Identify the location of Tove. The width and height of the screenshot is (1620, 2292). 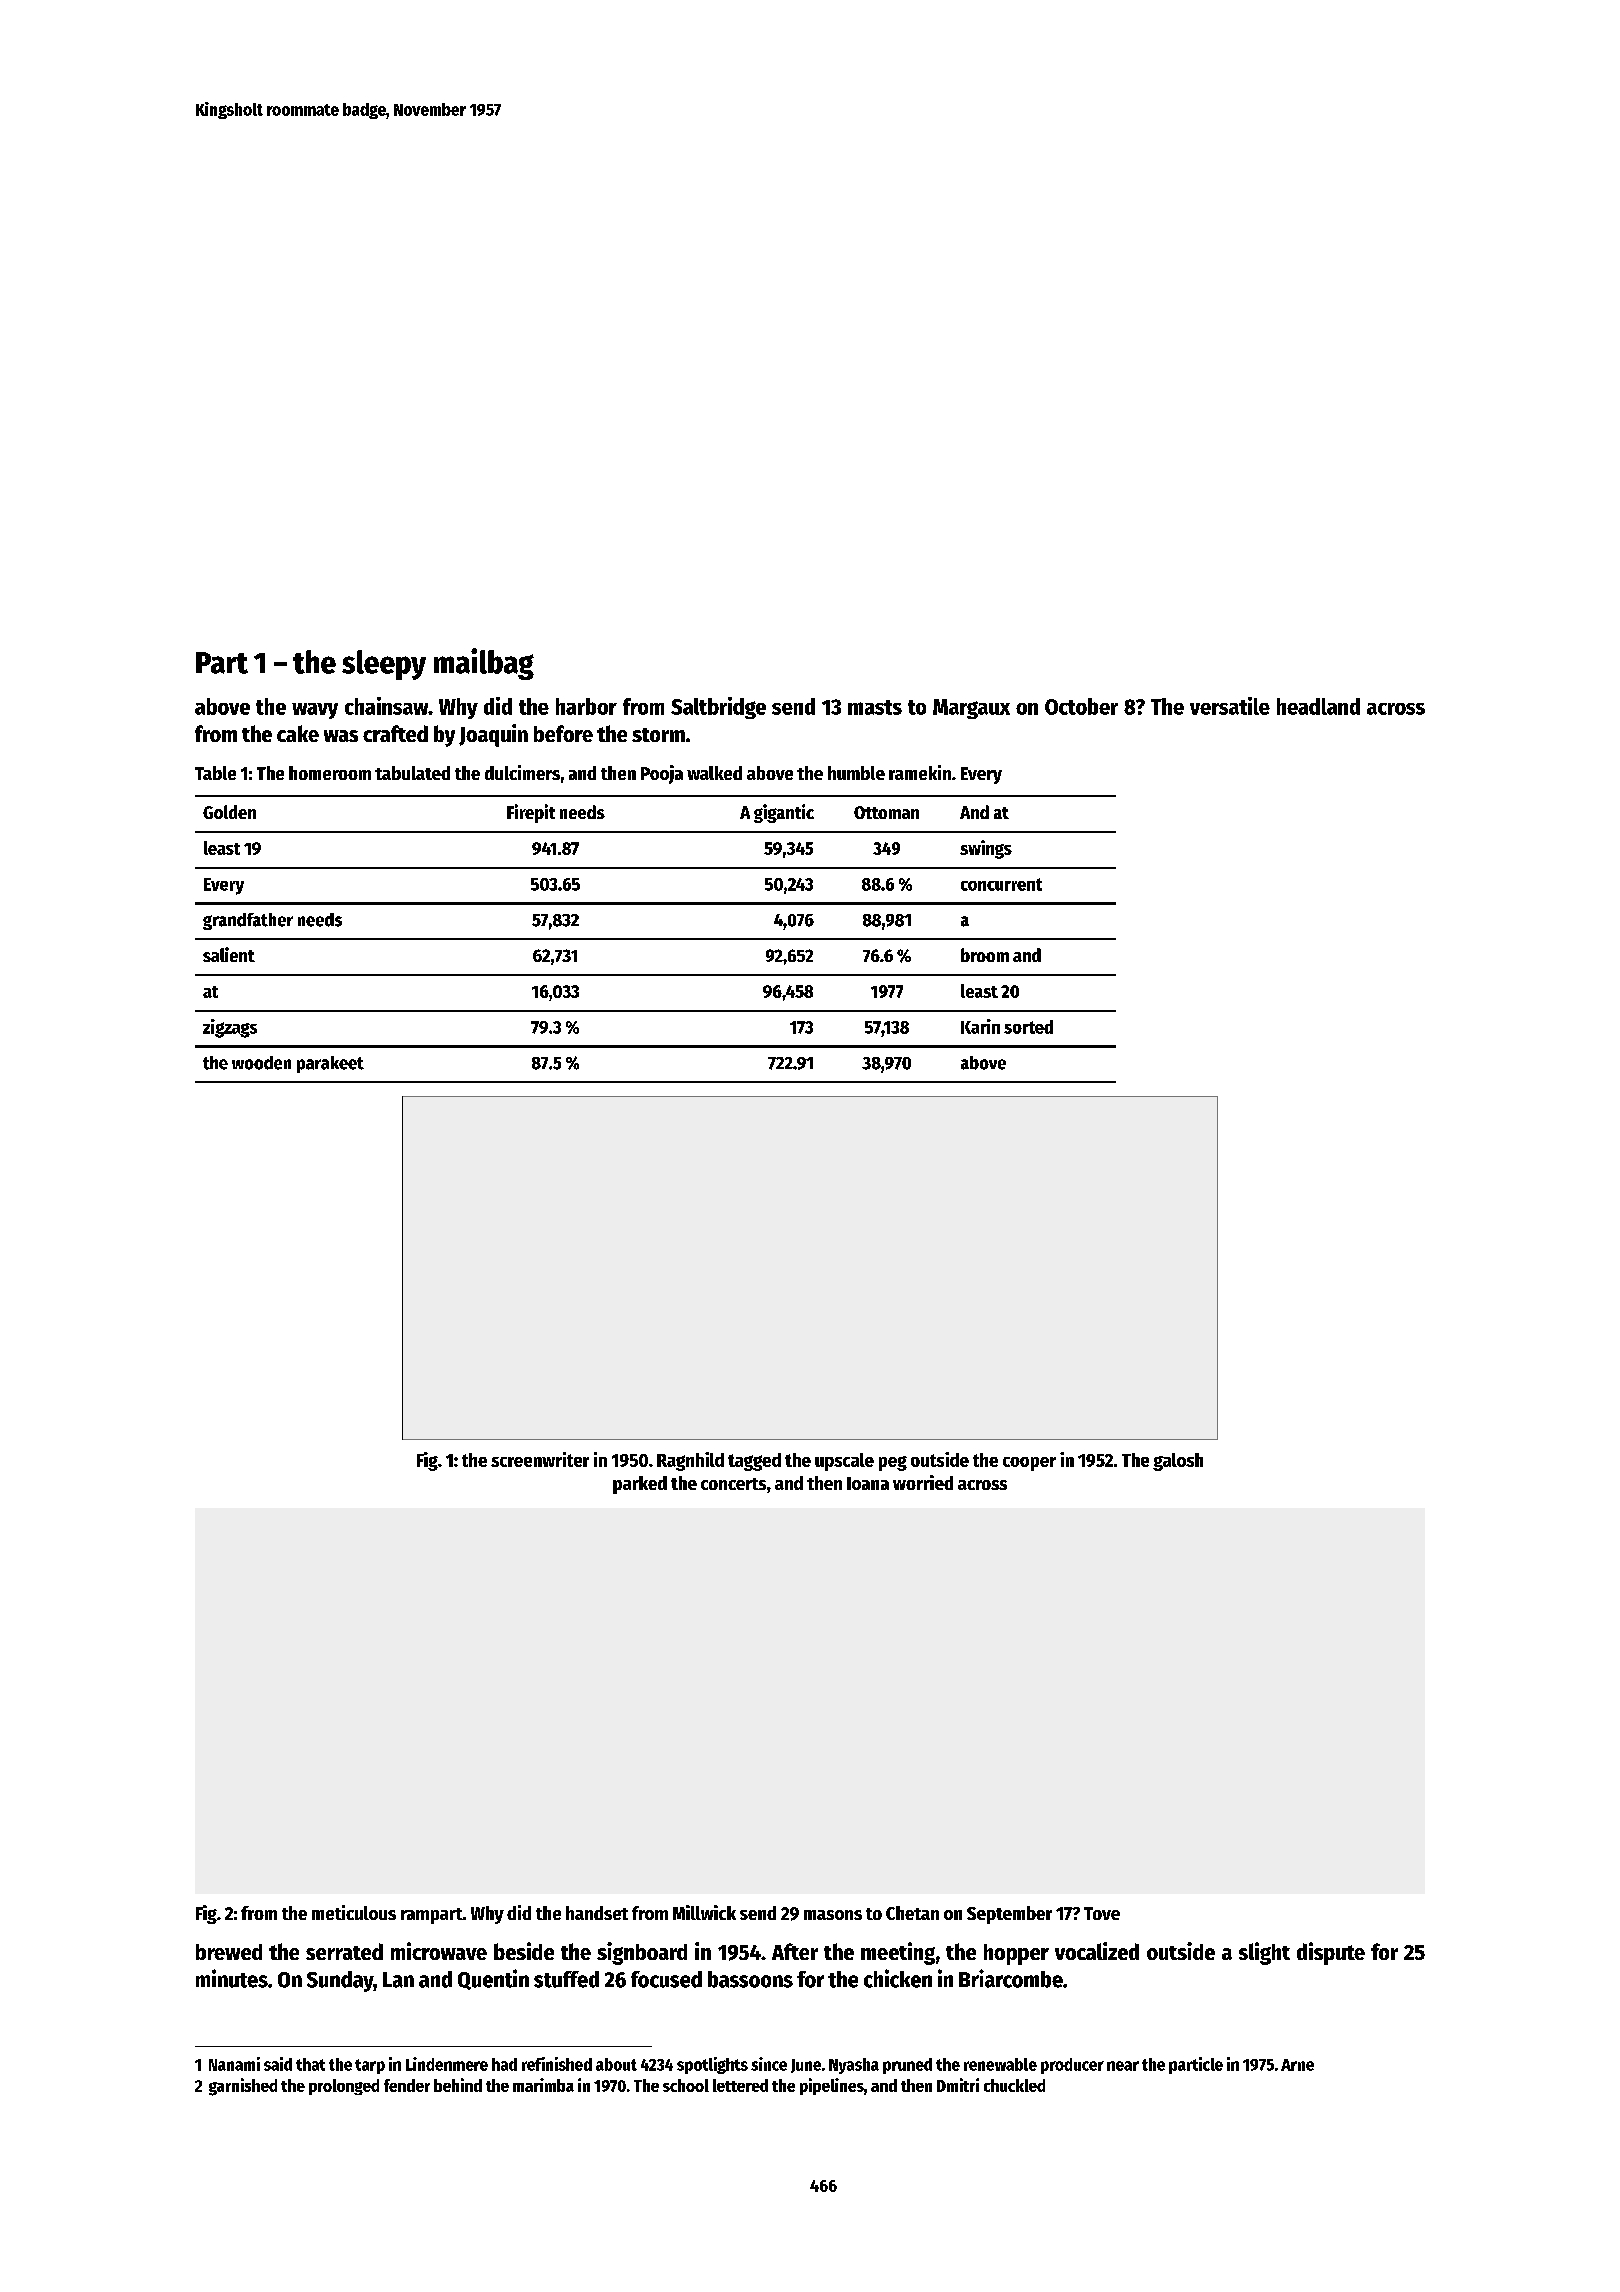
(1102, 1913).
